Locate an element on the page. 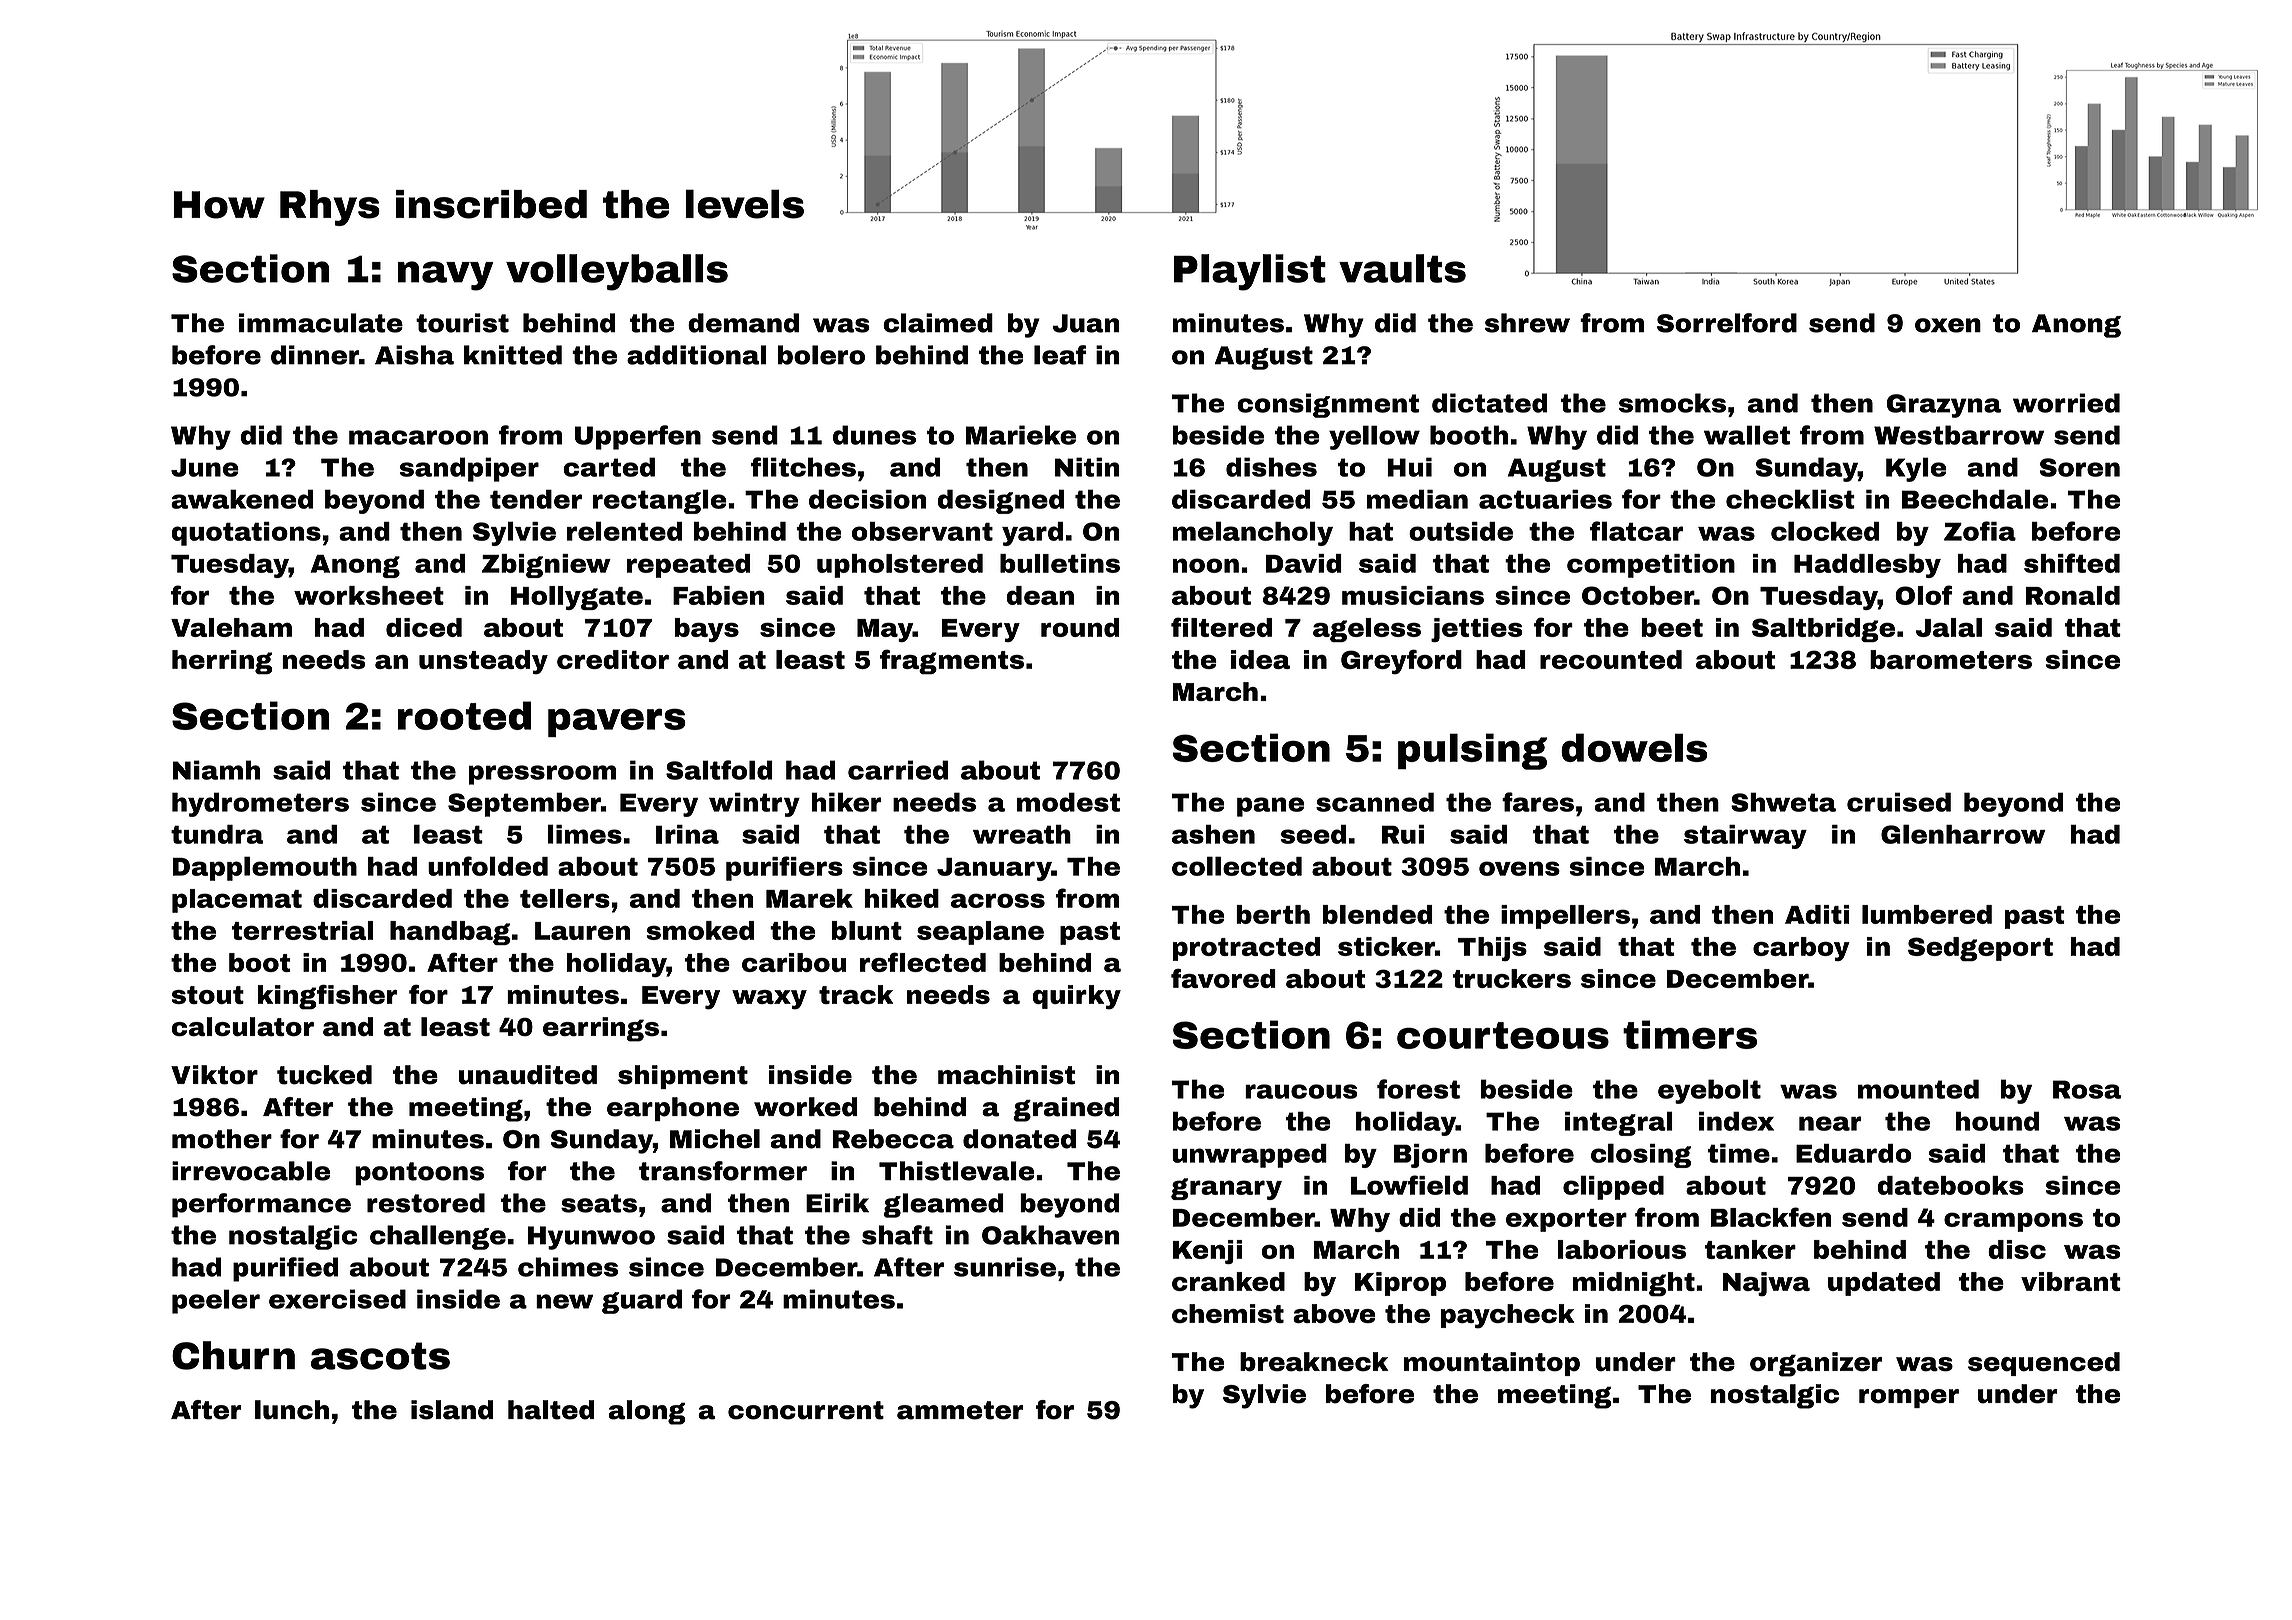  Sedgeport is located at coordinates (1980, 949).
